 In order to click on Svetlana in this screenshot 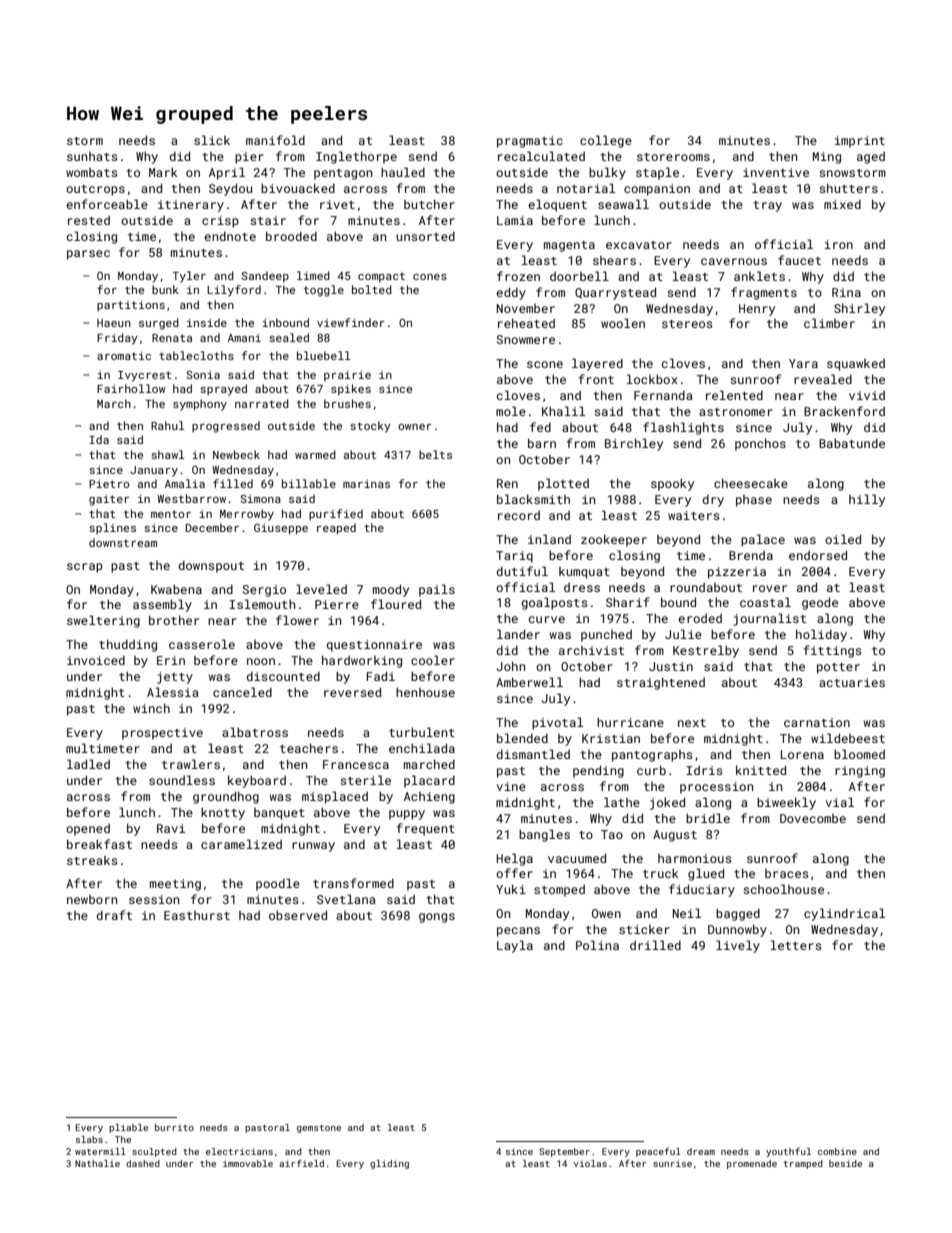, I will do `click(346, 899)`.
